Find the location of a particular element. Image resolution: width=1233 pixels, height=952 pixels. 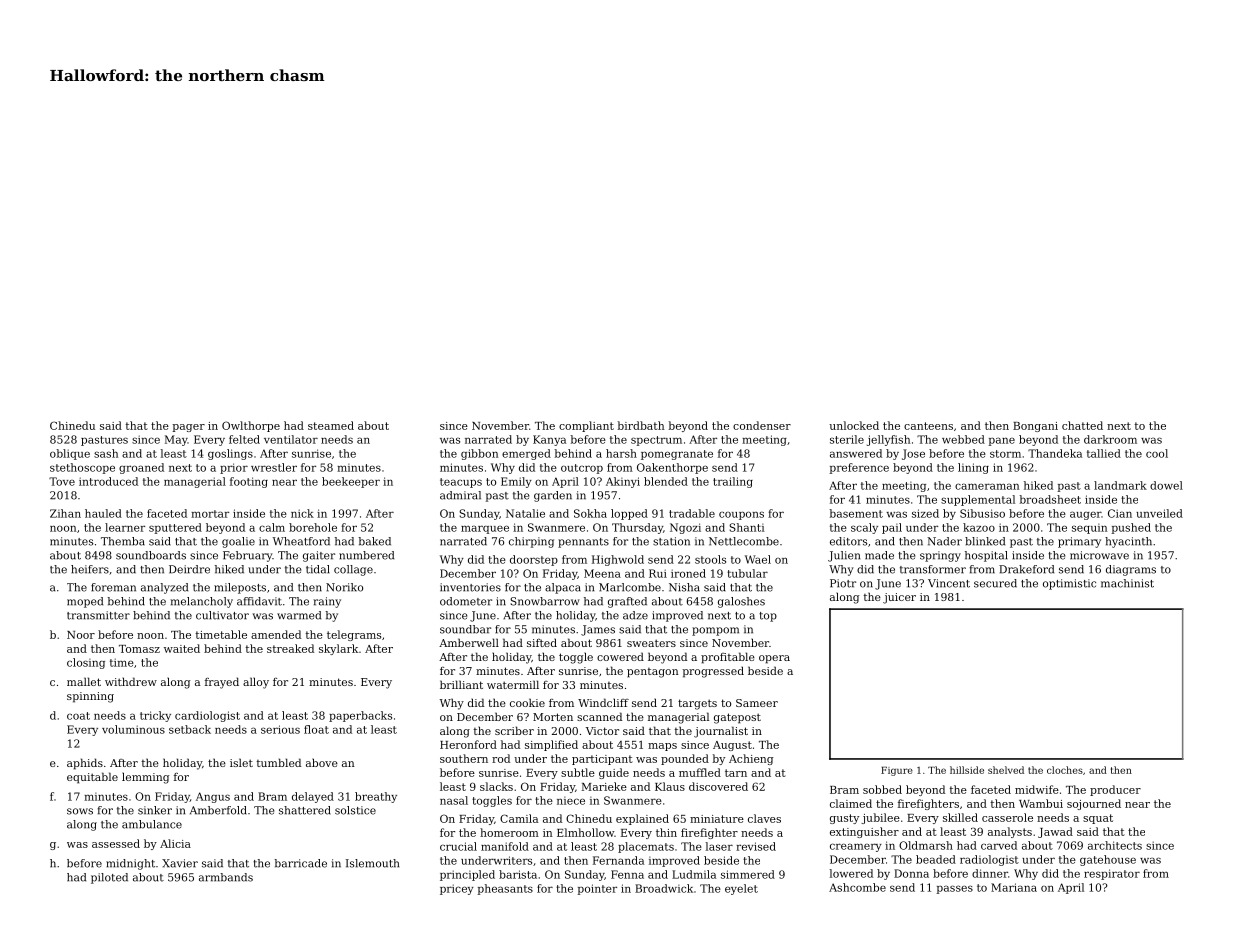

dinner is located at coordinates (990, 873).
